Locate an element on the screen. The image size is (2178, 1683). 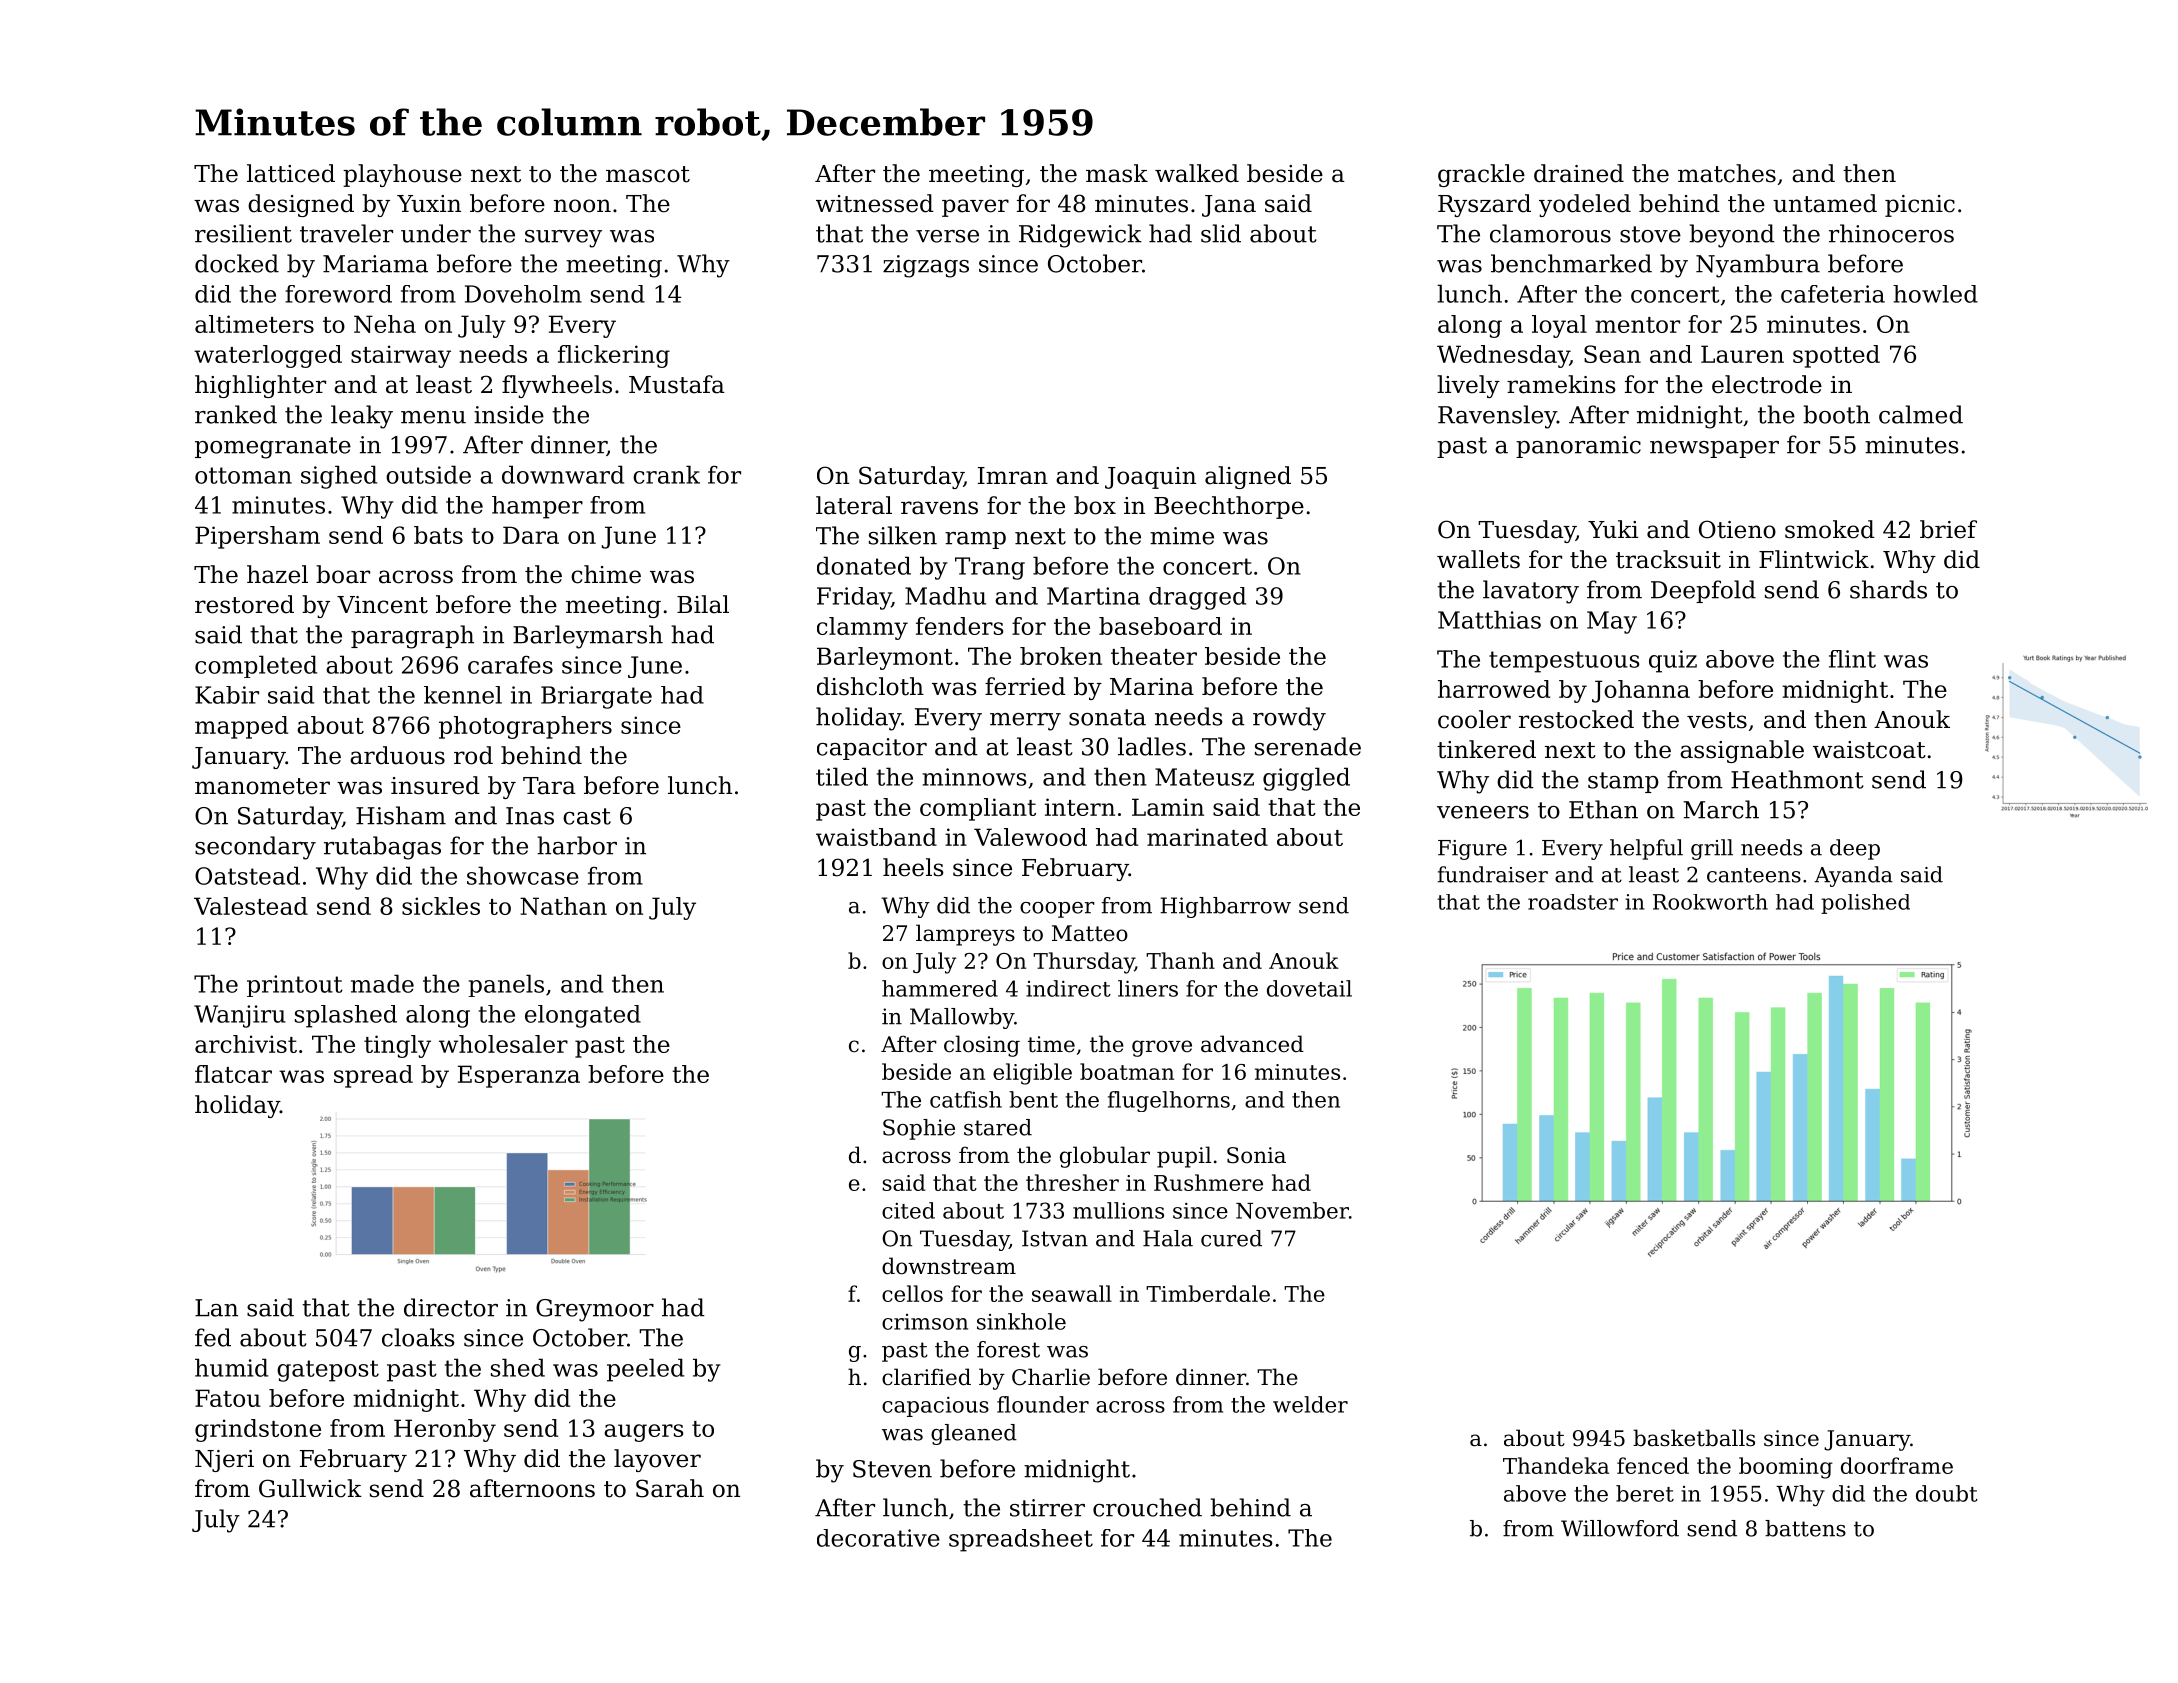
sickles is located at coordinates (441, 906).
